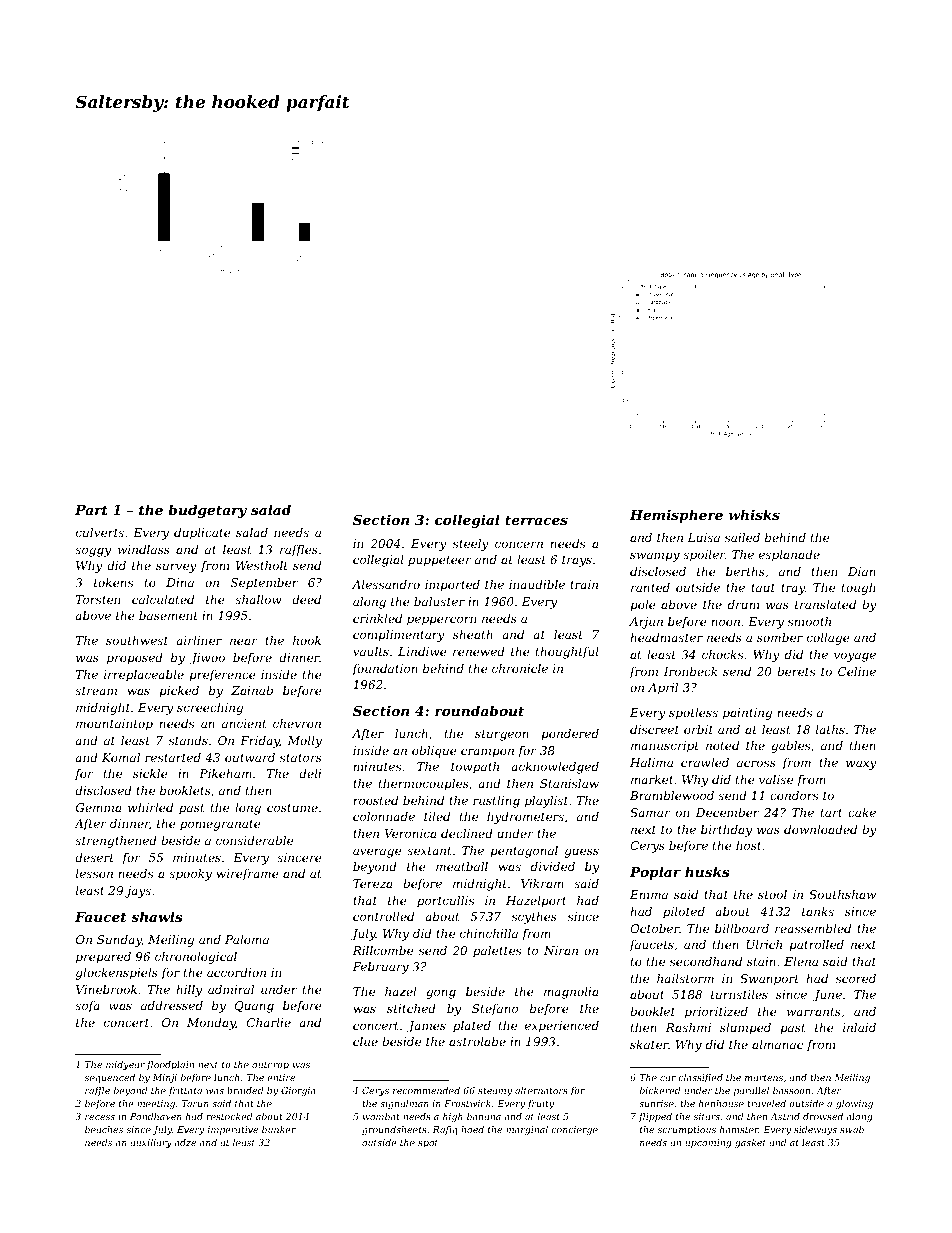 The width and height of the document is (952, 1233). I want to click on drum, so click(743, 604).
